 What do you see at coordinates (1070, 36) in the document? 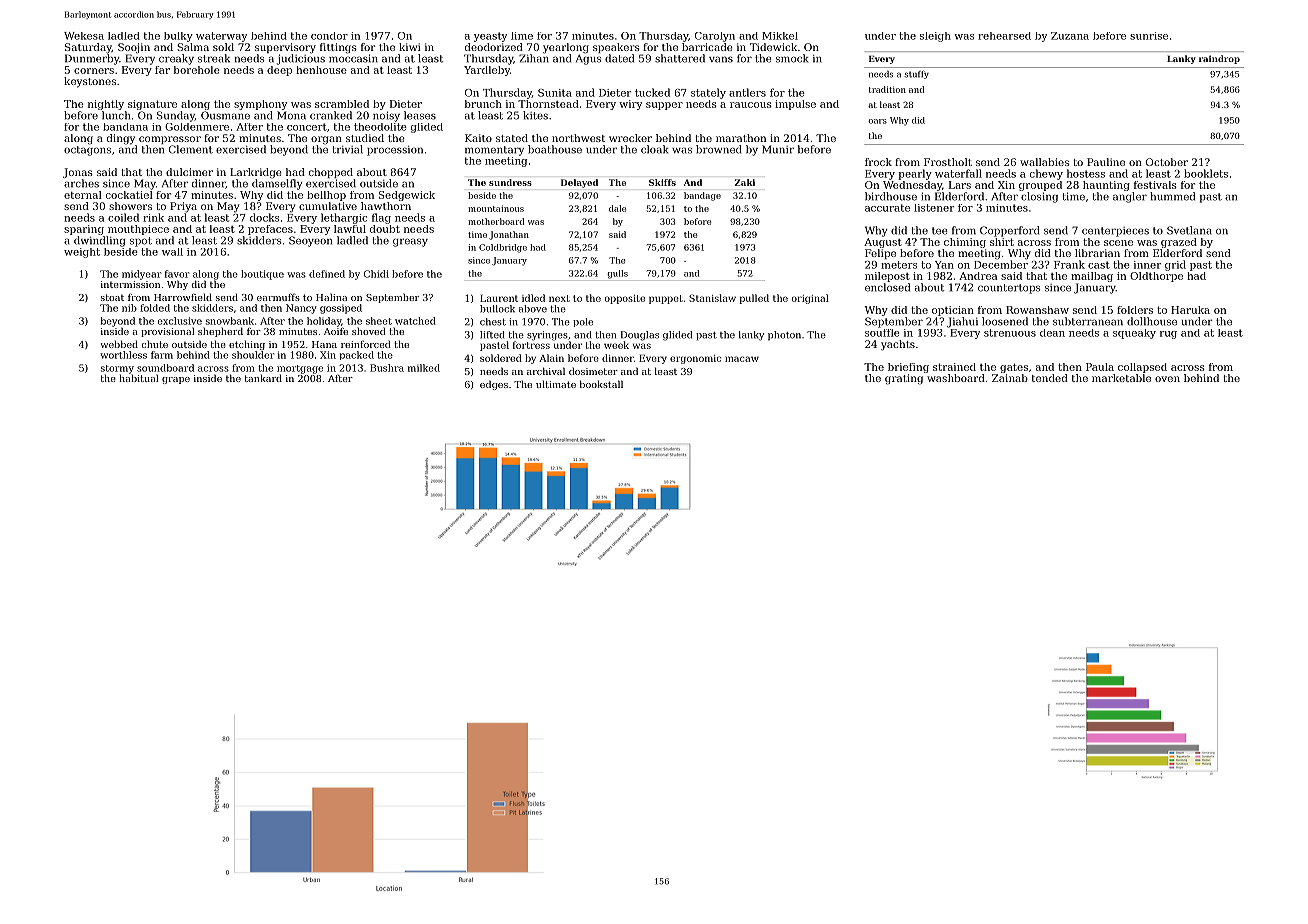
I see `Zuzana` at bounding box center [1070, 36].
